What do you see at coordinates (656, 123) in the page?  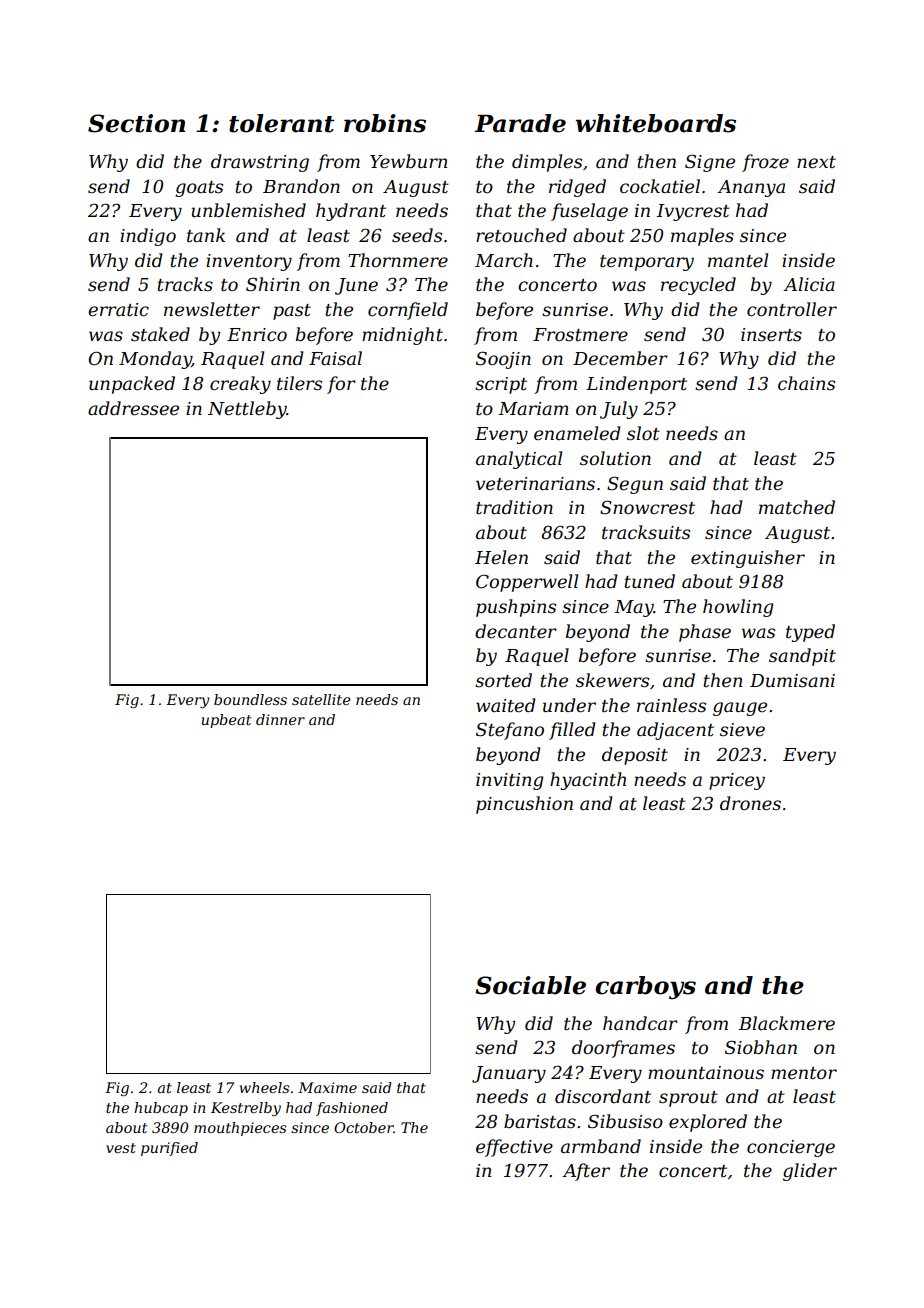 I see `whiteboards` at bounding box center [656, 123].
